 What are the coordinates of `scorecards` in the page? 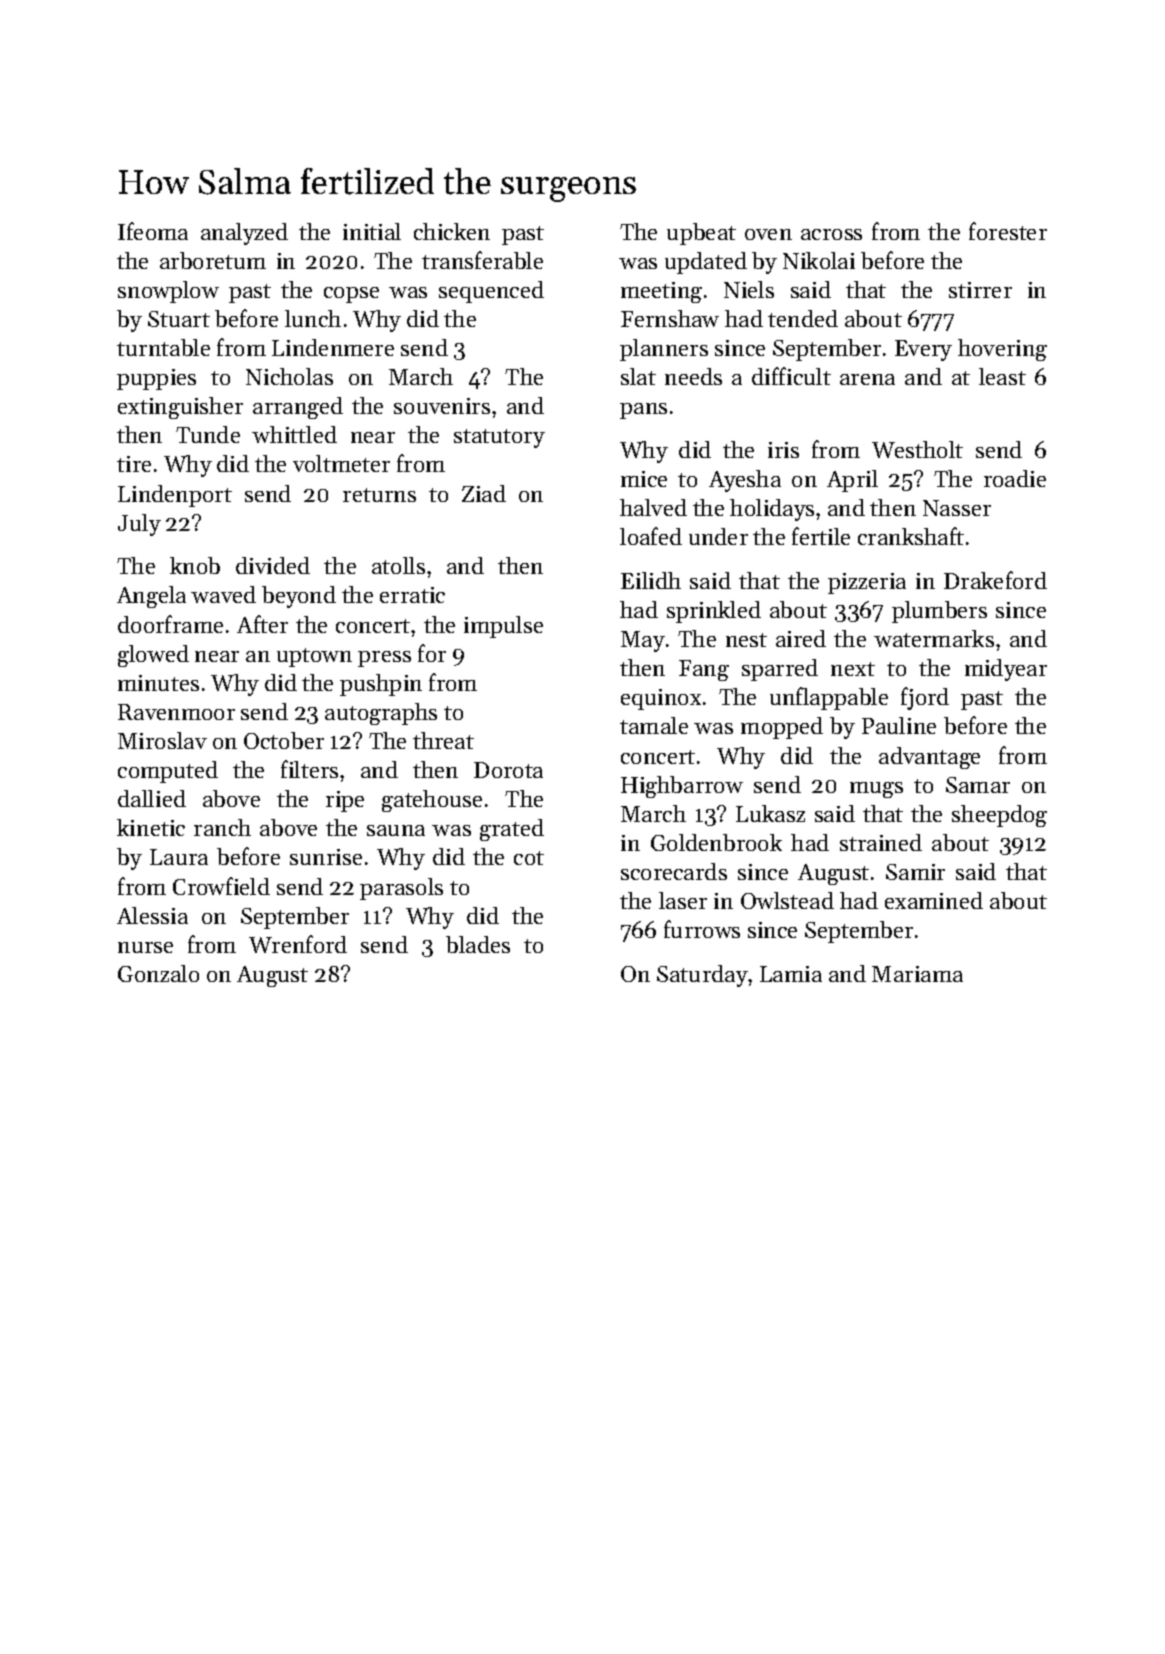 It's located at (674, 871).
